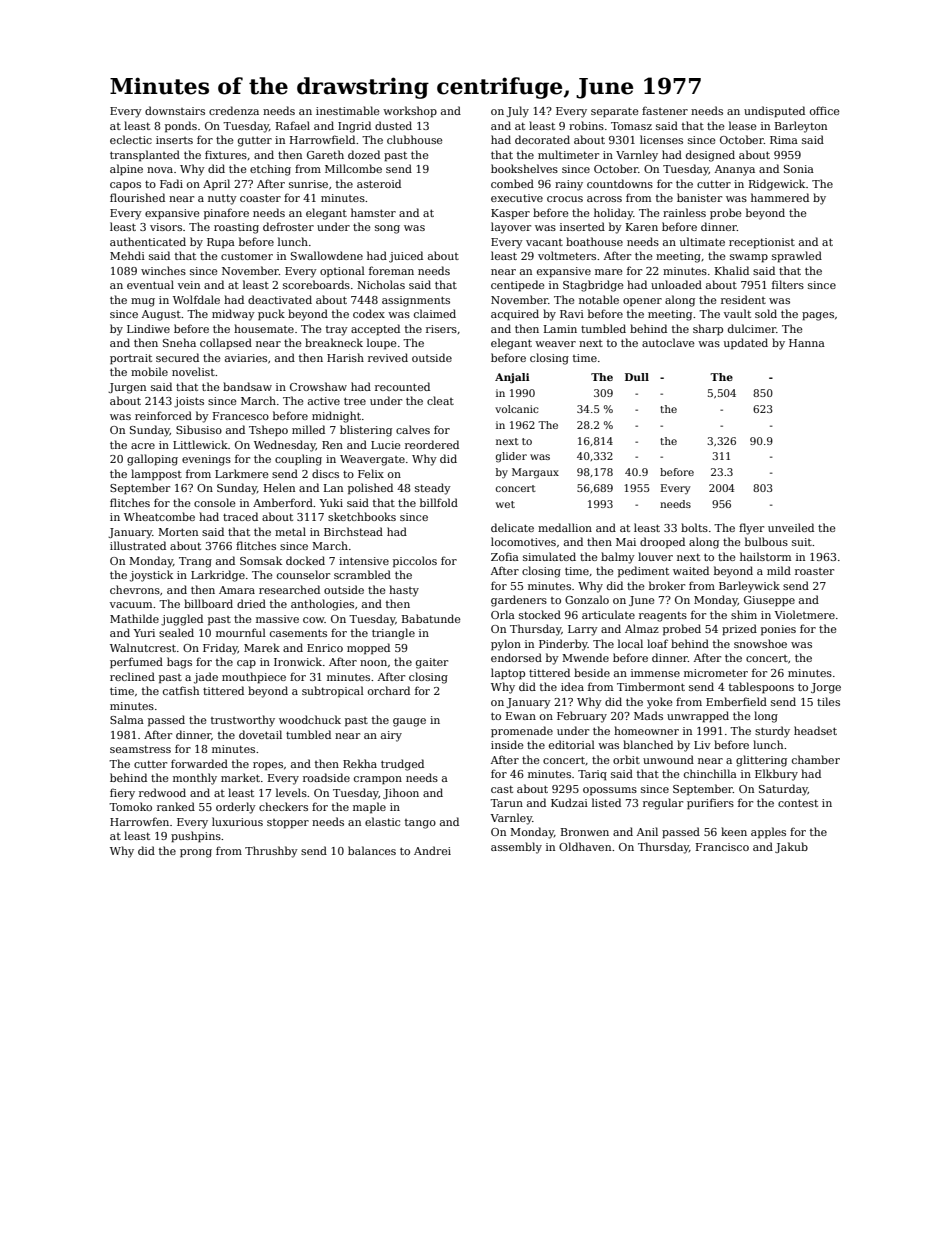  Describe the element at coordinates (131, 605) in the screenshot. I see `vacuum` at that location.
